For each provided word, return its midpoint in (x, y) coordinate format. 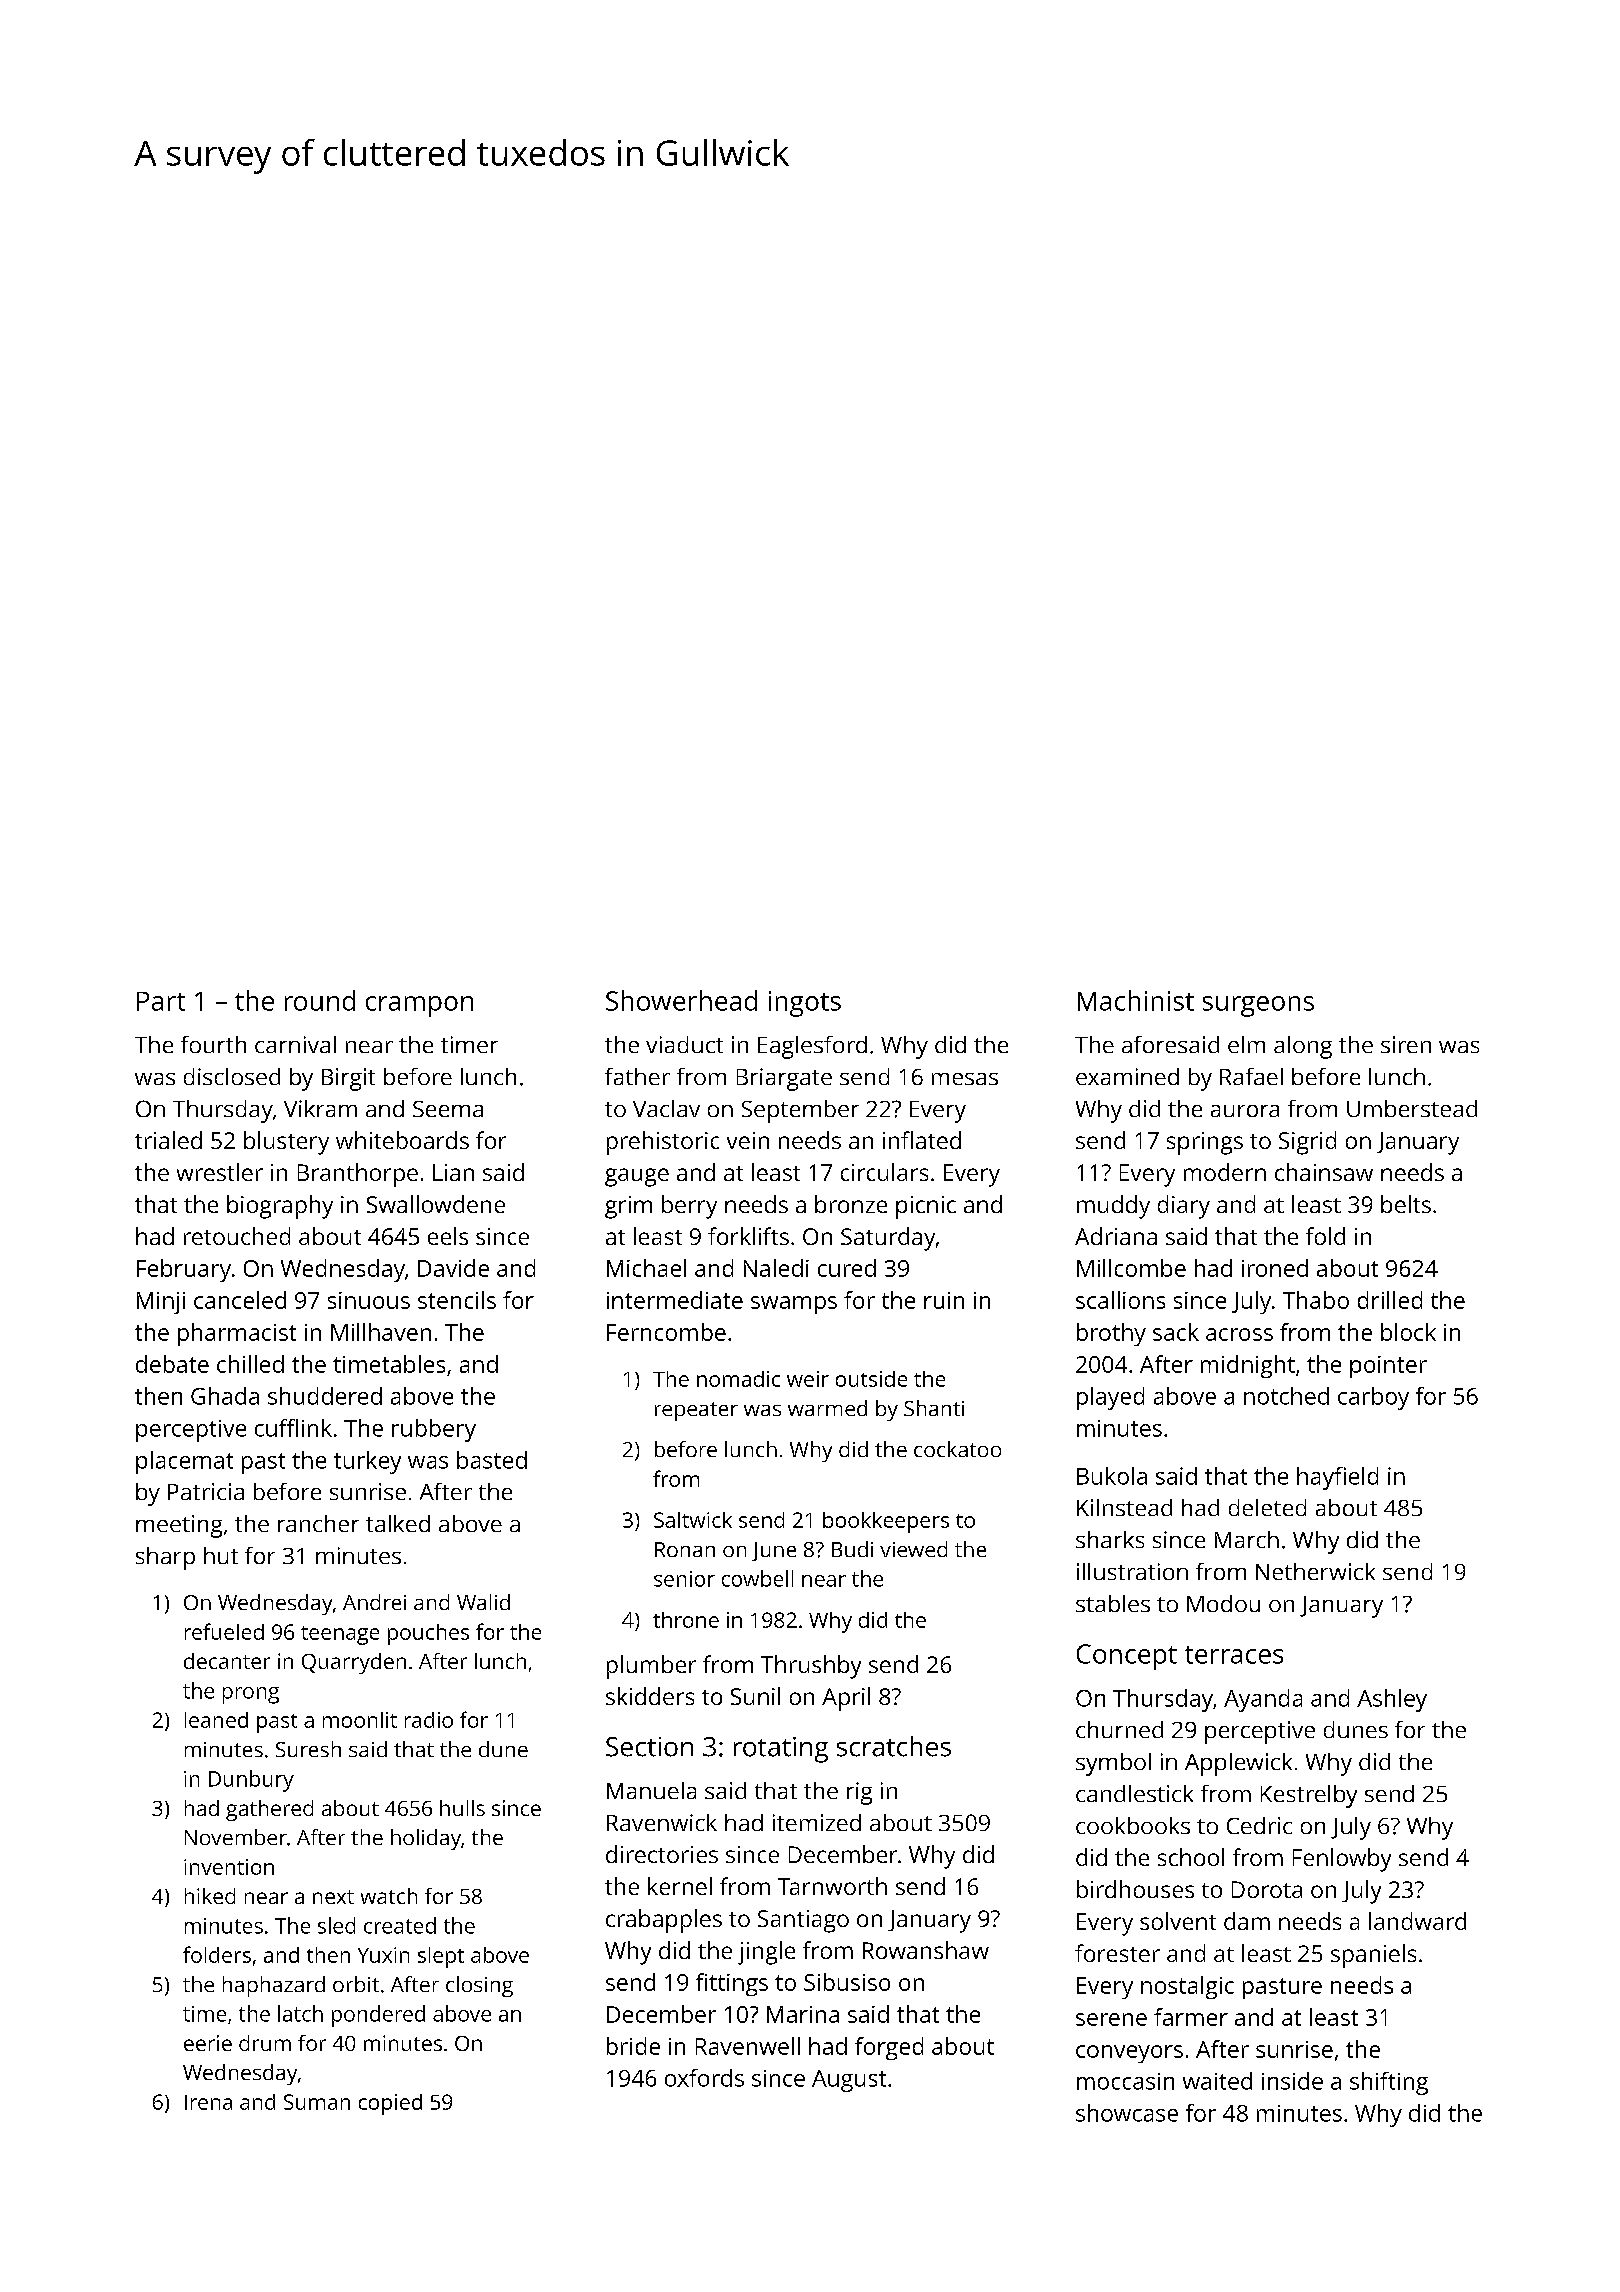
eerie (208, 2043)
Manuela (651, 1790)
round (320, 1000)
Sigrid (1307, 1143)
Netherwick (1315, 1571)
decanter (227, 1661)
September (800, 1111)
